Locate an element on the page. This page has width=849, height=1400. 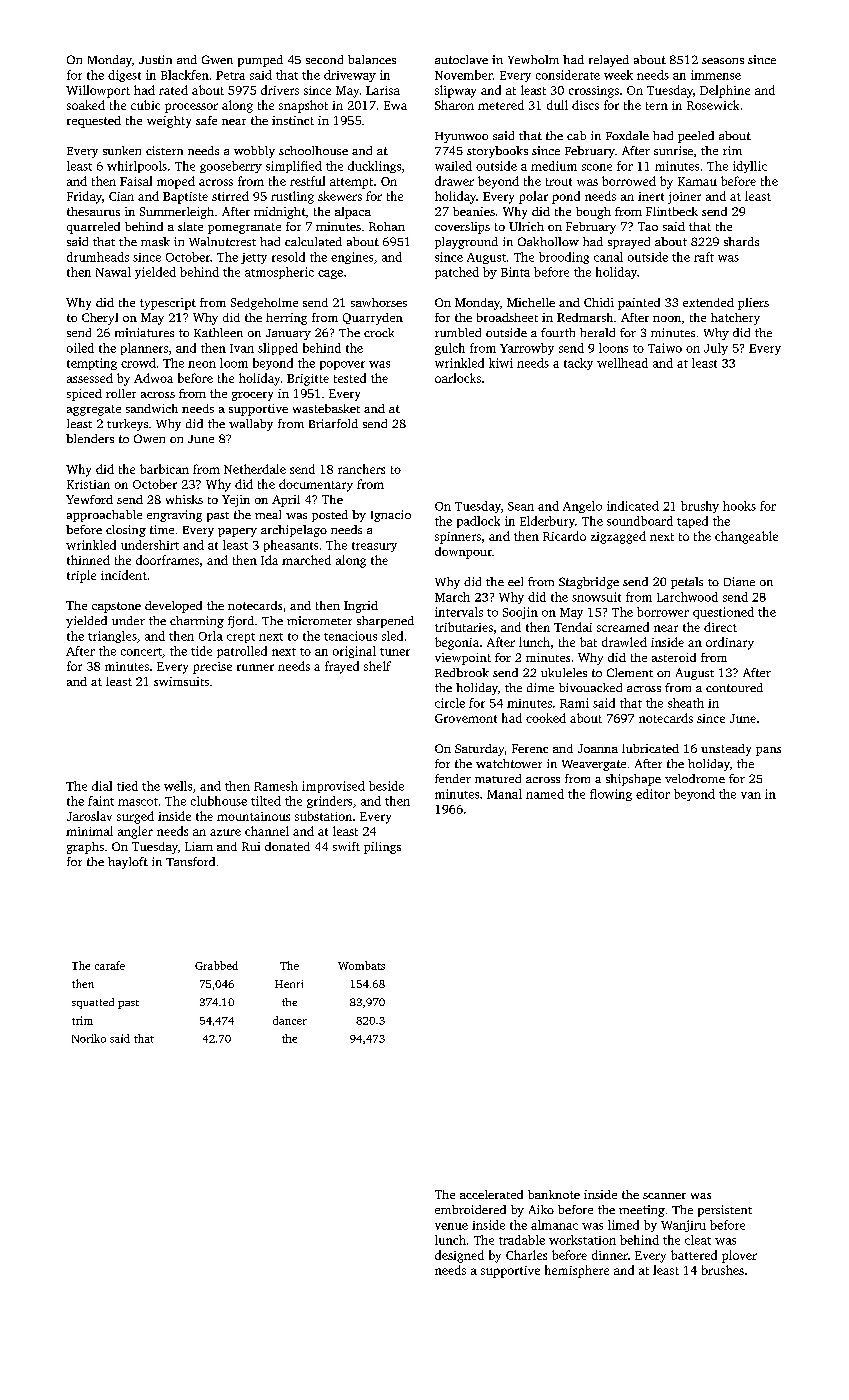
meal is located at coordinates (268, 514).
